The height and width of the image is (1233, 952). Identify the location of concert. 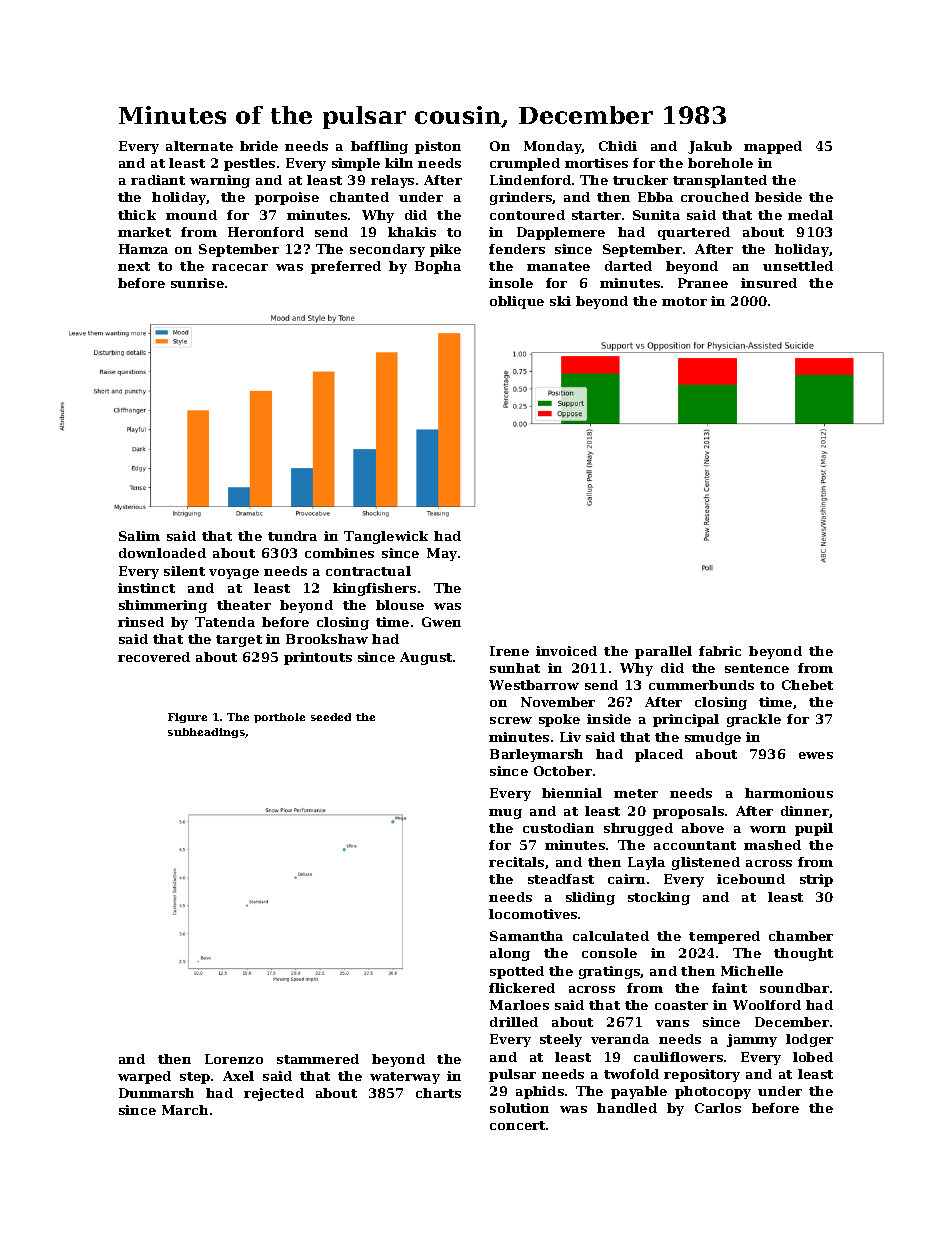
(517, 1125).
